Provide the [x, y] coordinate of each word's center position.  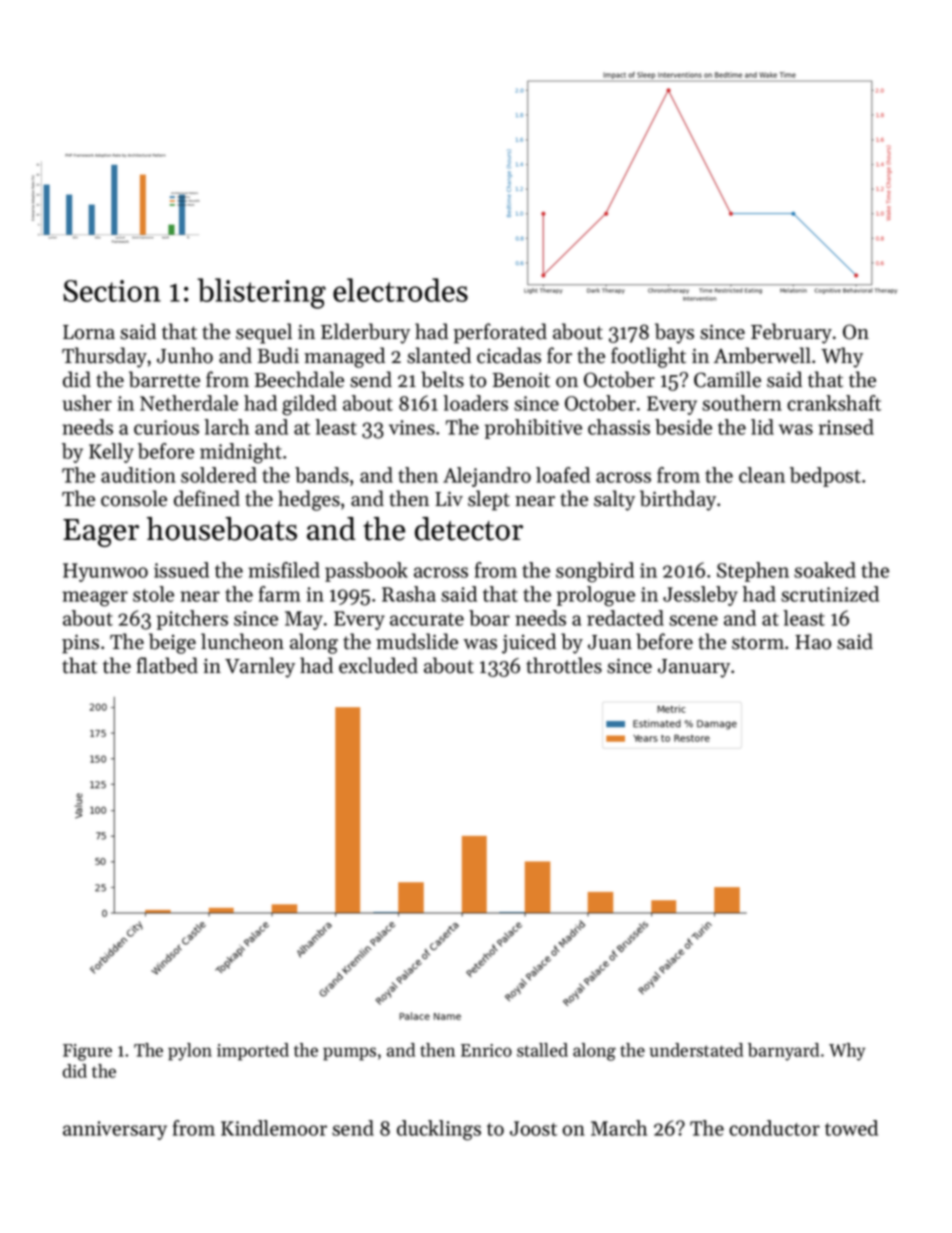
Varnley [260, 667]
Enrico [486, 1050]
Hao [813, 642]
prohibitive [533, 429]
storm [758, 643]
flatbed [167, 665]
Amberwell [762, 355]
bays [674, 333]
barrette [164, 379]
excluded [378, 665]
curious [166, 427]
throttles [564, 665]
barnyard [783, 1052]
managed [344, 357]
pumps [349, 1054]
